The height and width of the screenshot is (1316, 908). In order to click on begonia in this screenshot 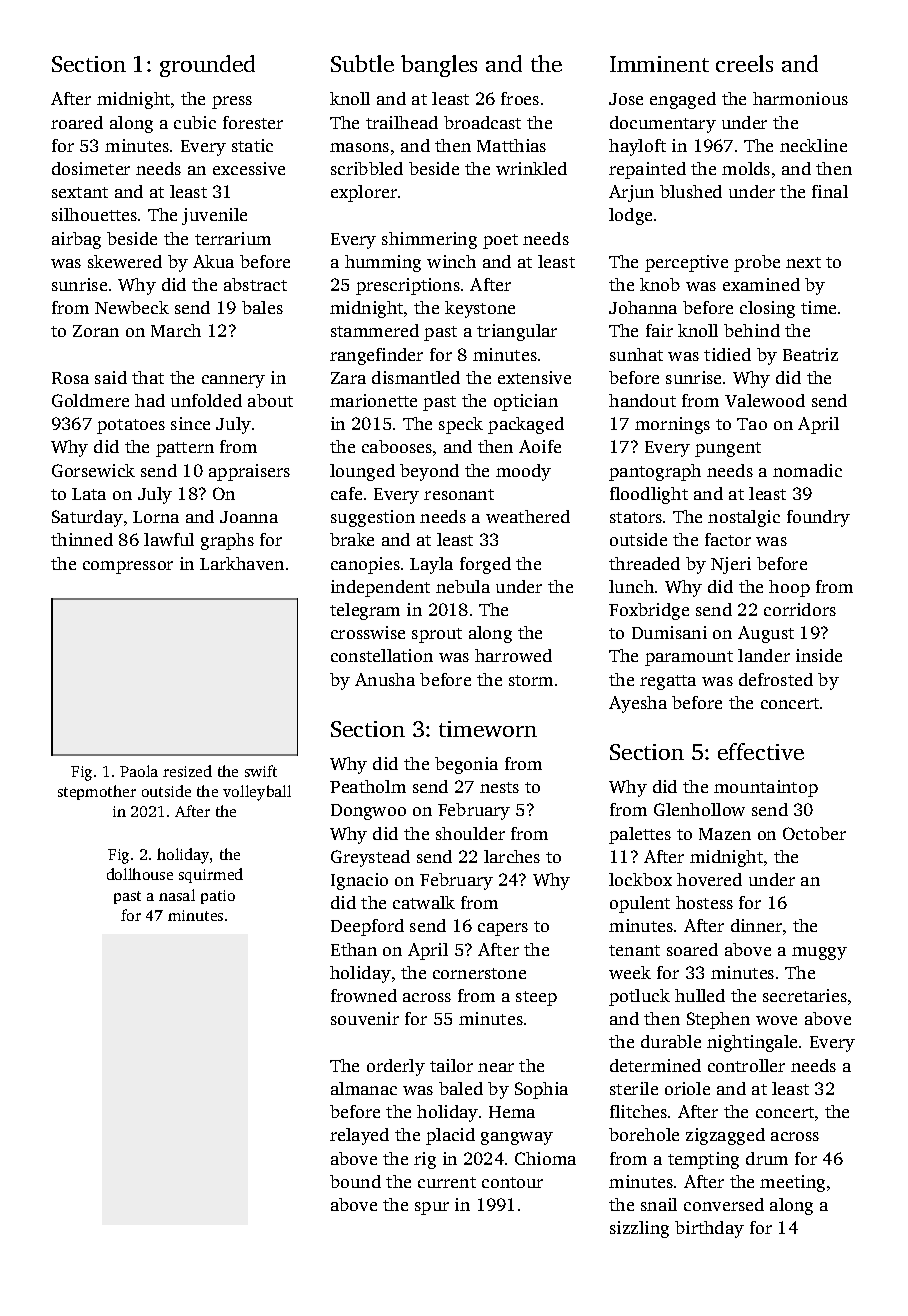, I will do `click(466, 765)`.
